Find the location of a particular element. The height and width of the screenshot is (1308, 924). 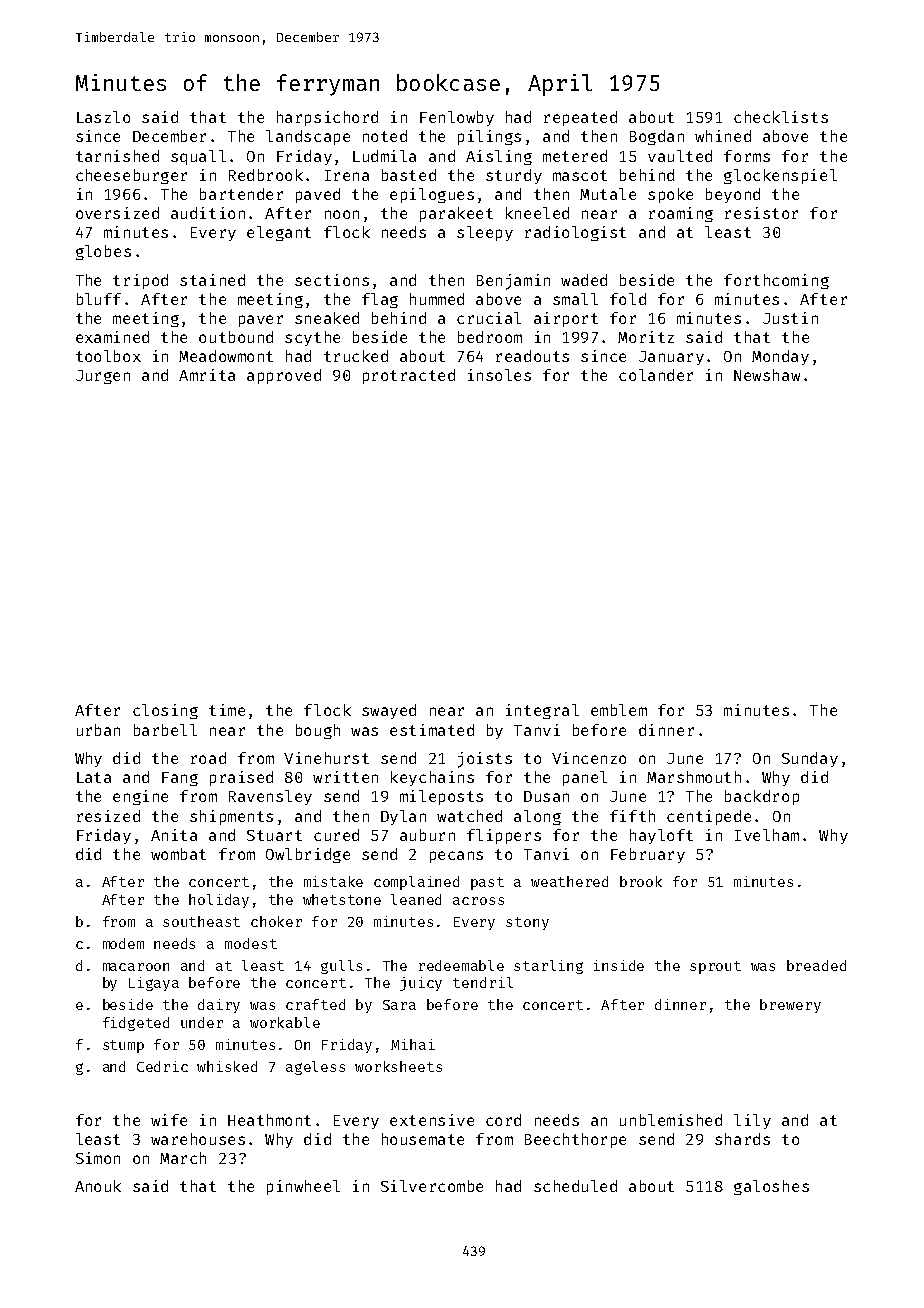

Jurgen is located at coordinates (103, 377).
